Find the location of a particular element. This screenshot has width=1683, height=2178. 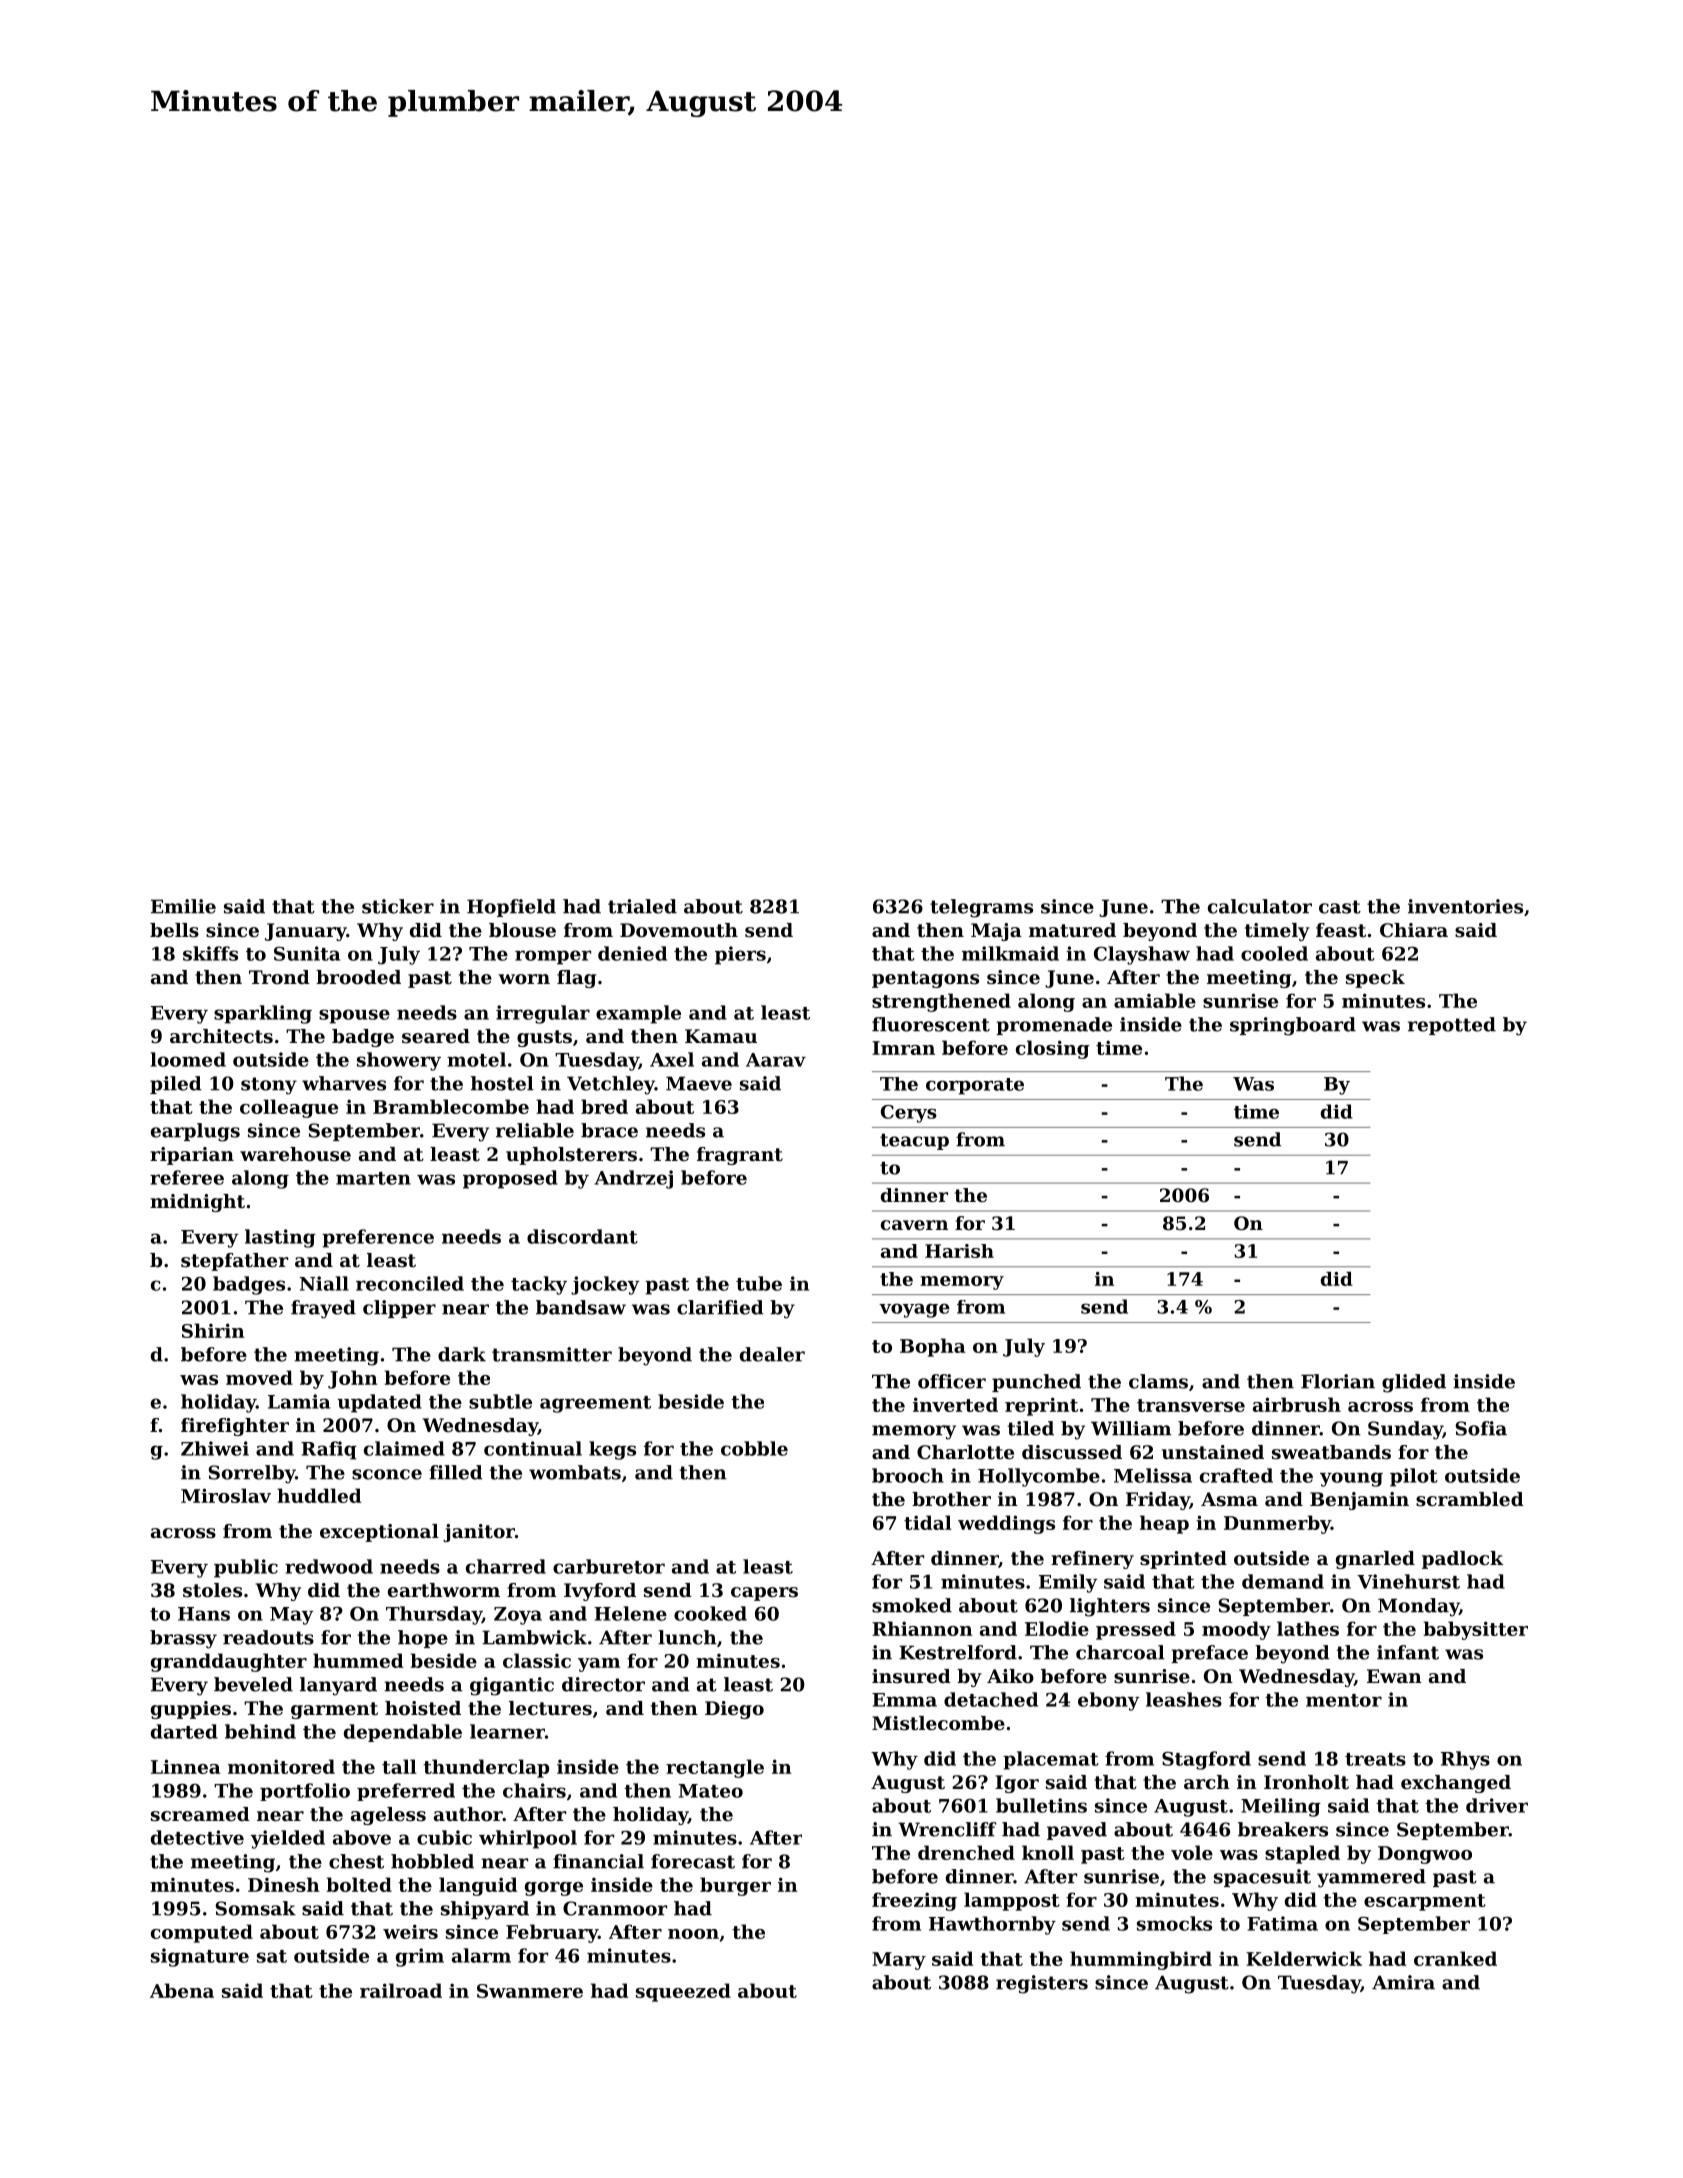

glided is located at coordinates (1414, 1383).
